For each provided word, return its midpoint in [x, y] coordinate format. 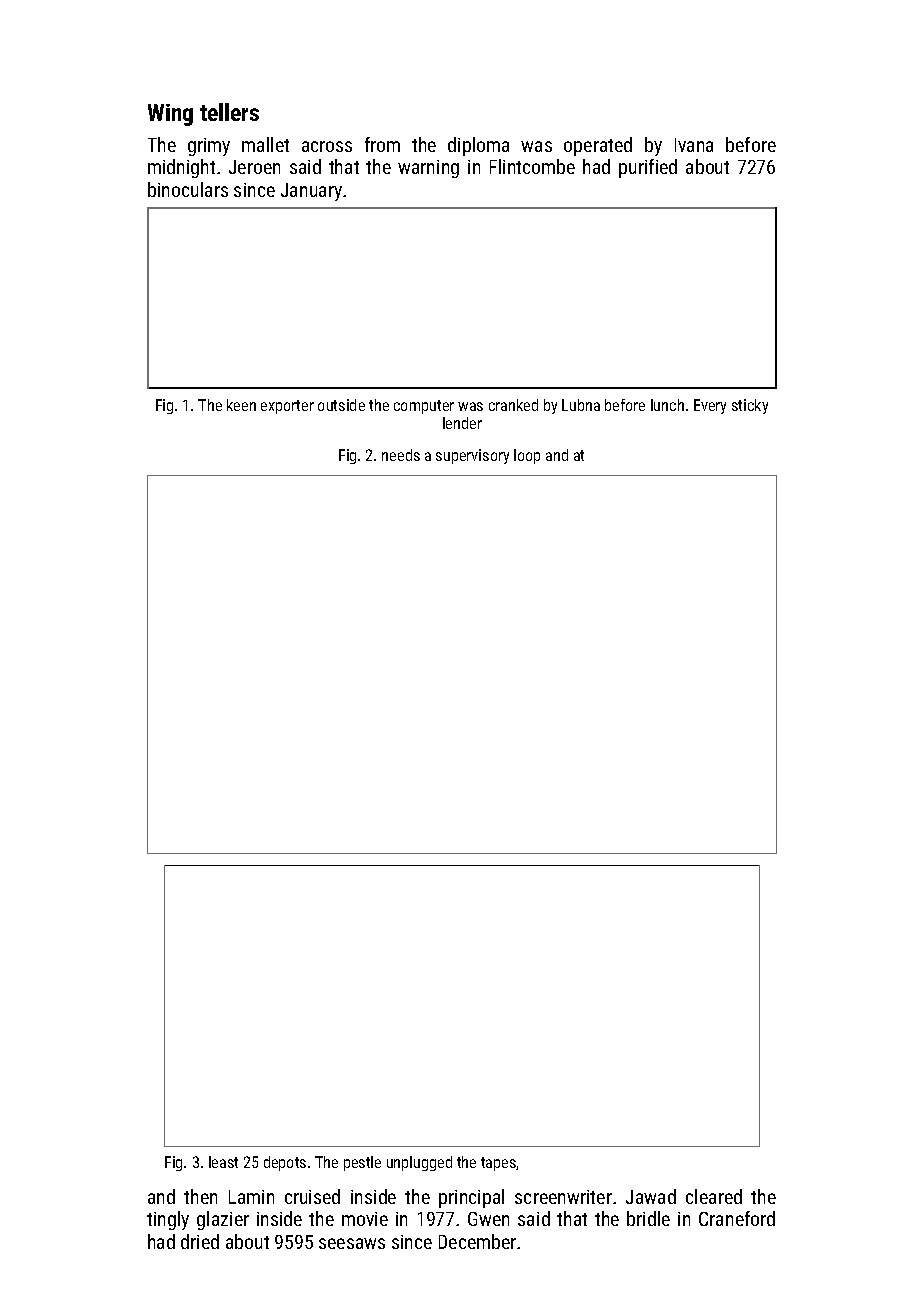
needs [401, 455]
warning [428, 169]
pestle [362, 1163]
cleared [714, 1196]
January [311, 192]
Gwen [488, 1219]
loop [527, 456]
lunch [667, 405]
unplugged [419, 1163]
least [223, 1162]
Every [710, 406]
